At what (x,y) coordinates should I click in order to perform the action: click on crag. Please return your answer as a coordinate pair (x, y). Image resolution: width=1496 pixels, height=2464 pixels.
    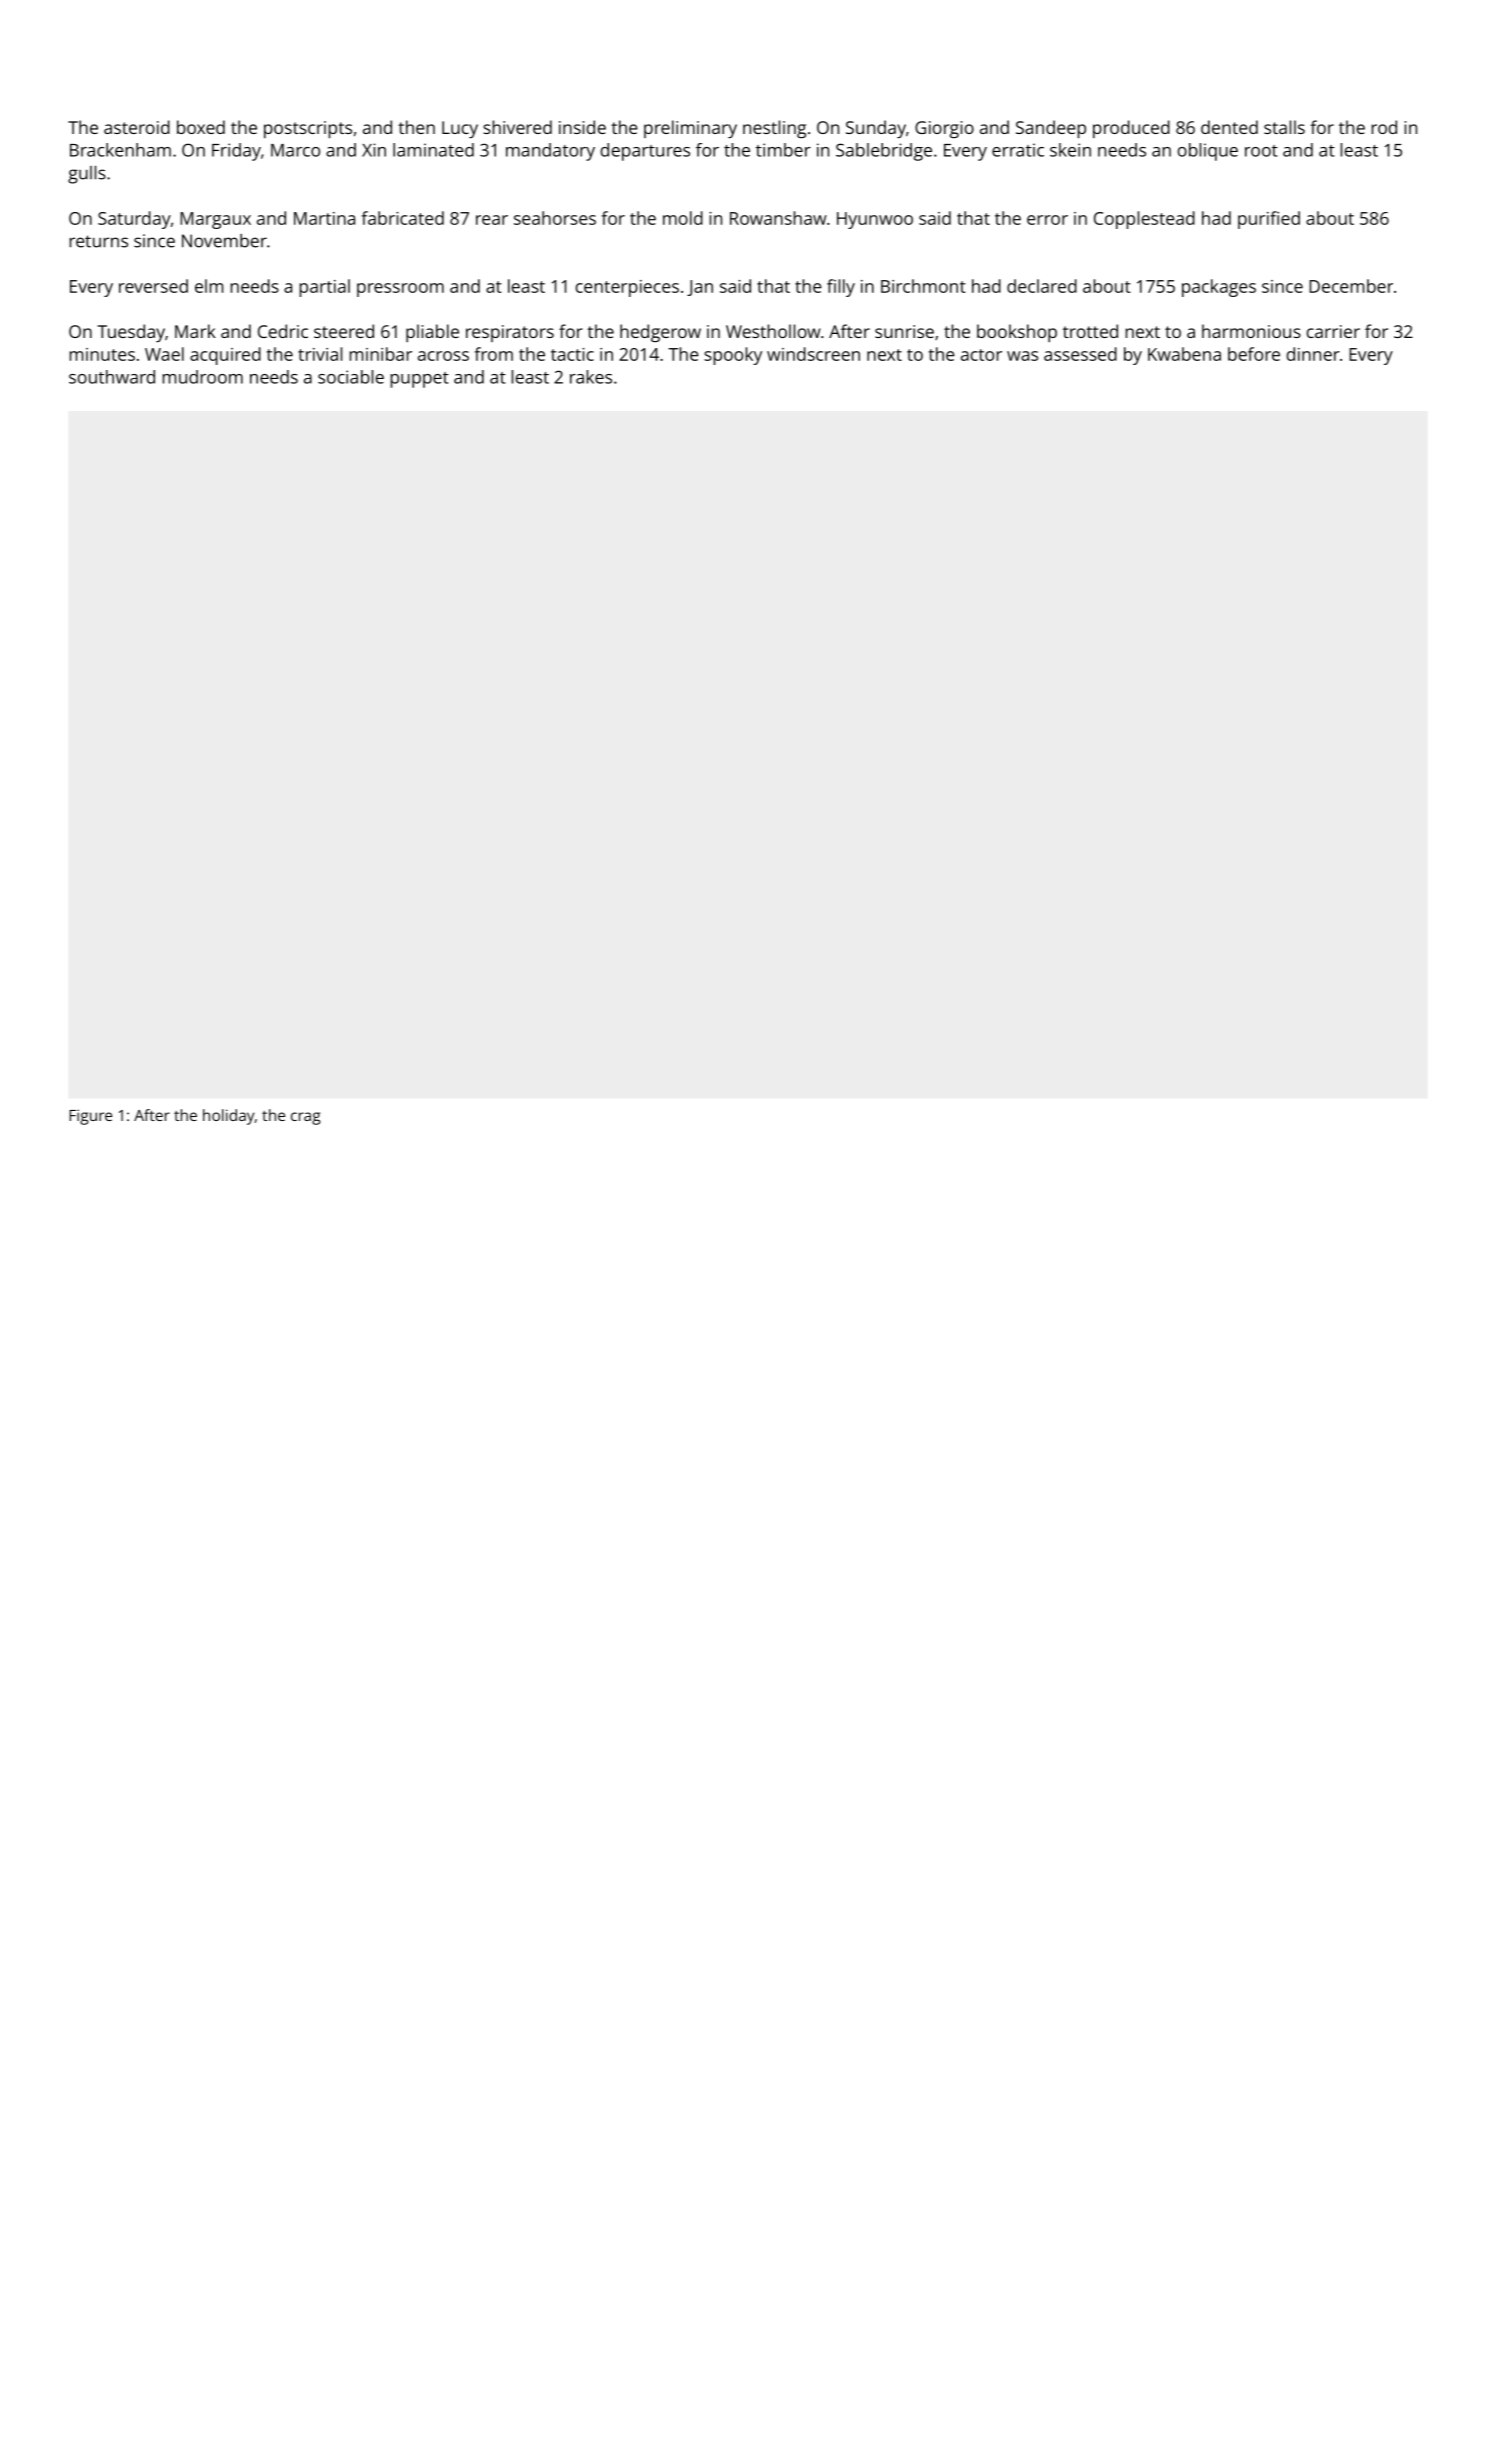
    Looking at the image, I should click on (305, 1118).
